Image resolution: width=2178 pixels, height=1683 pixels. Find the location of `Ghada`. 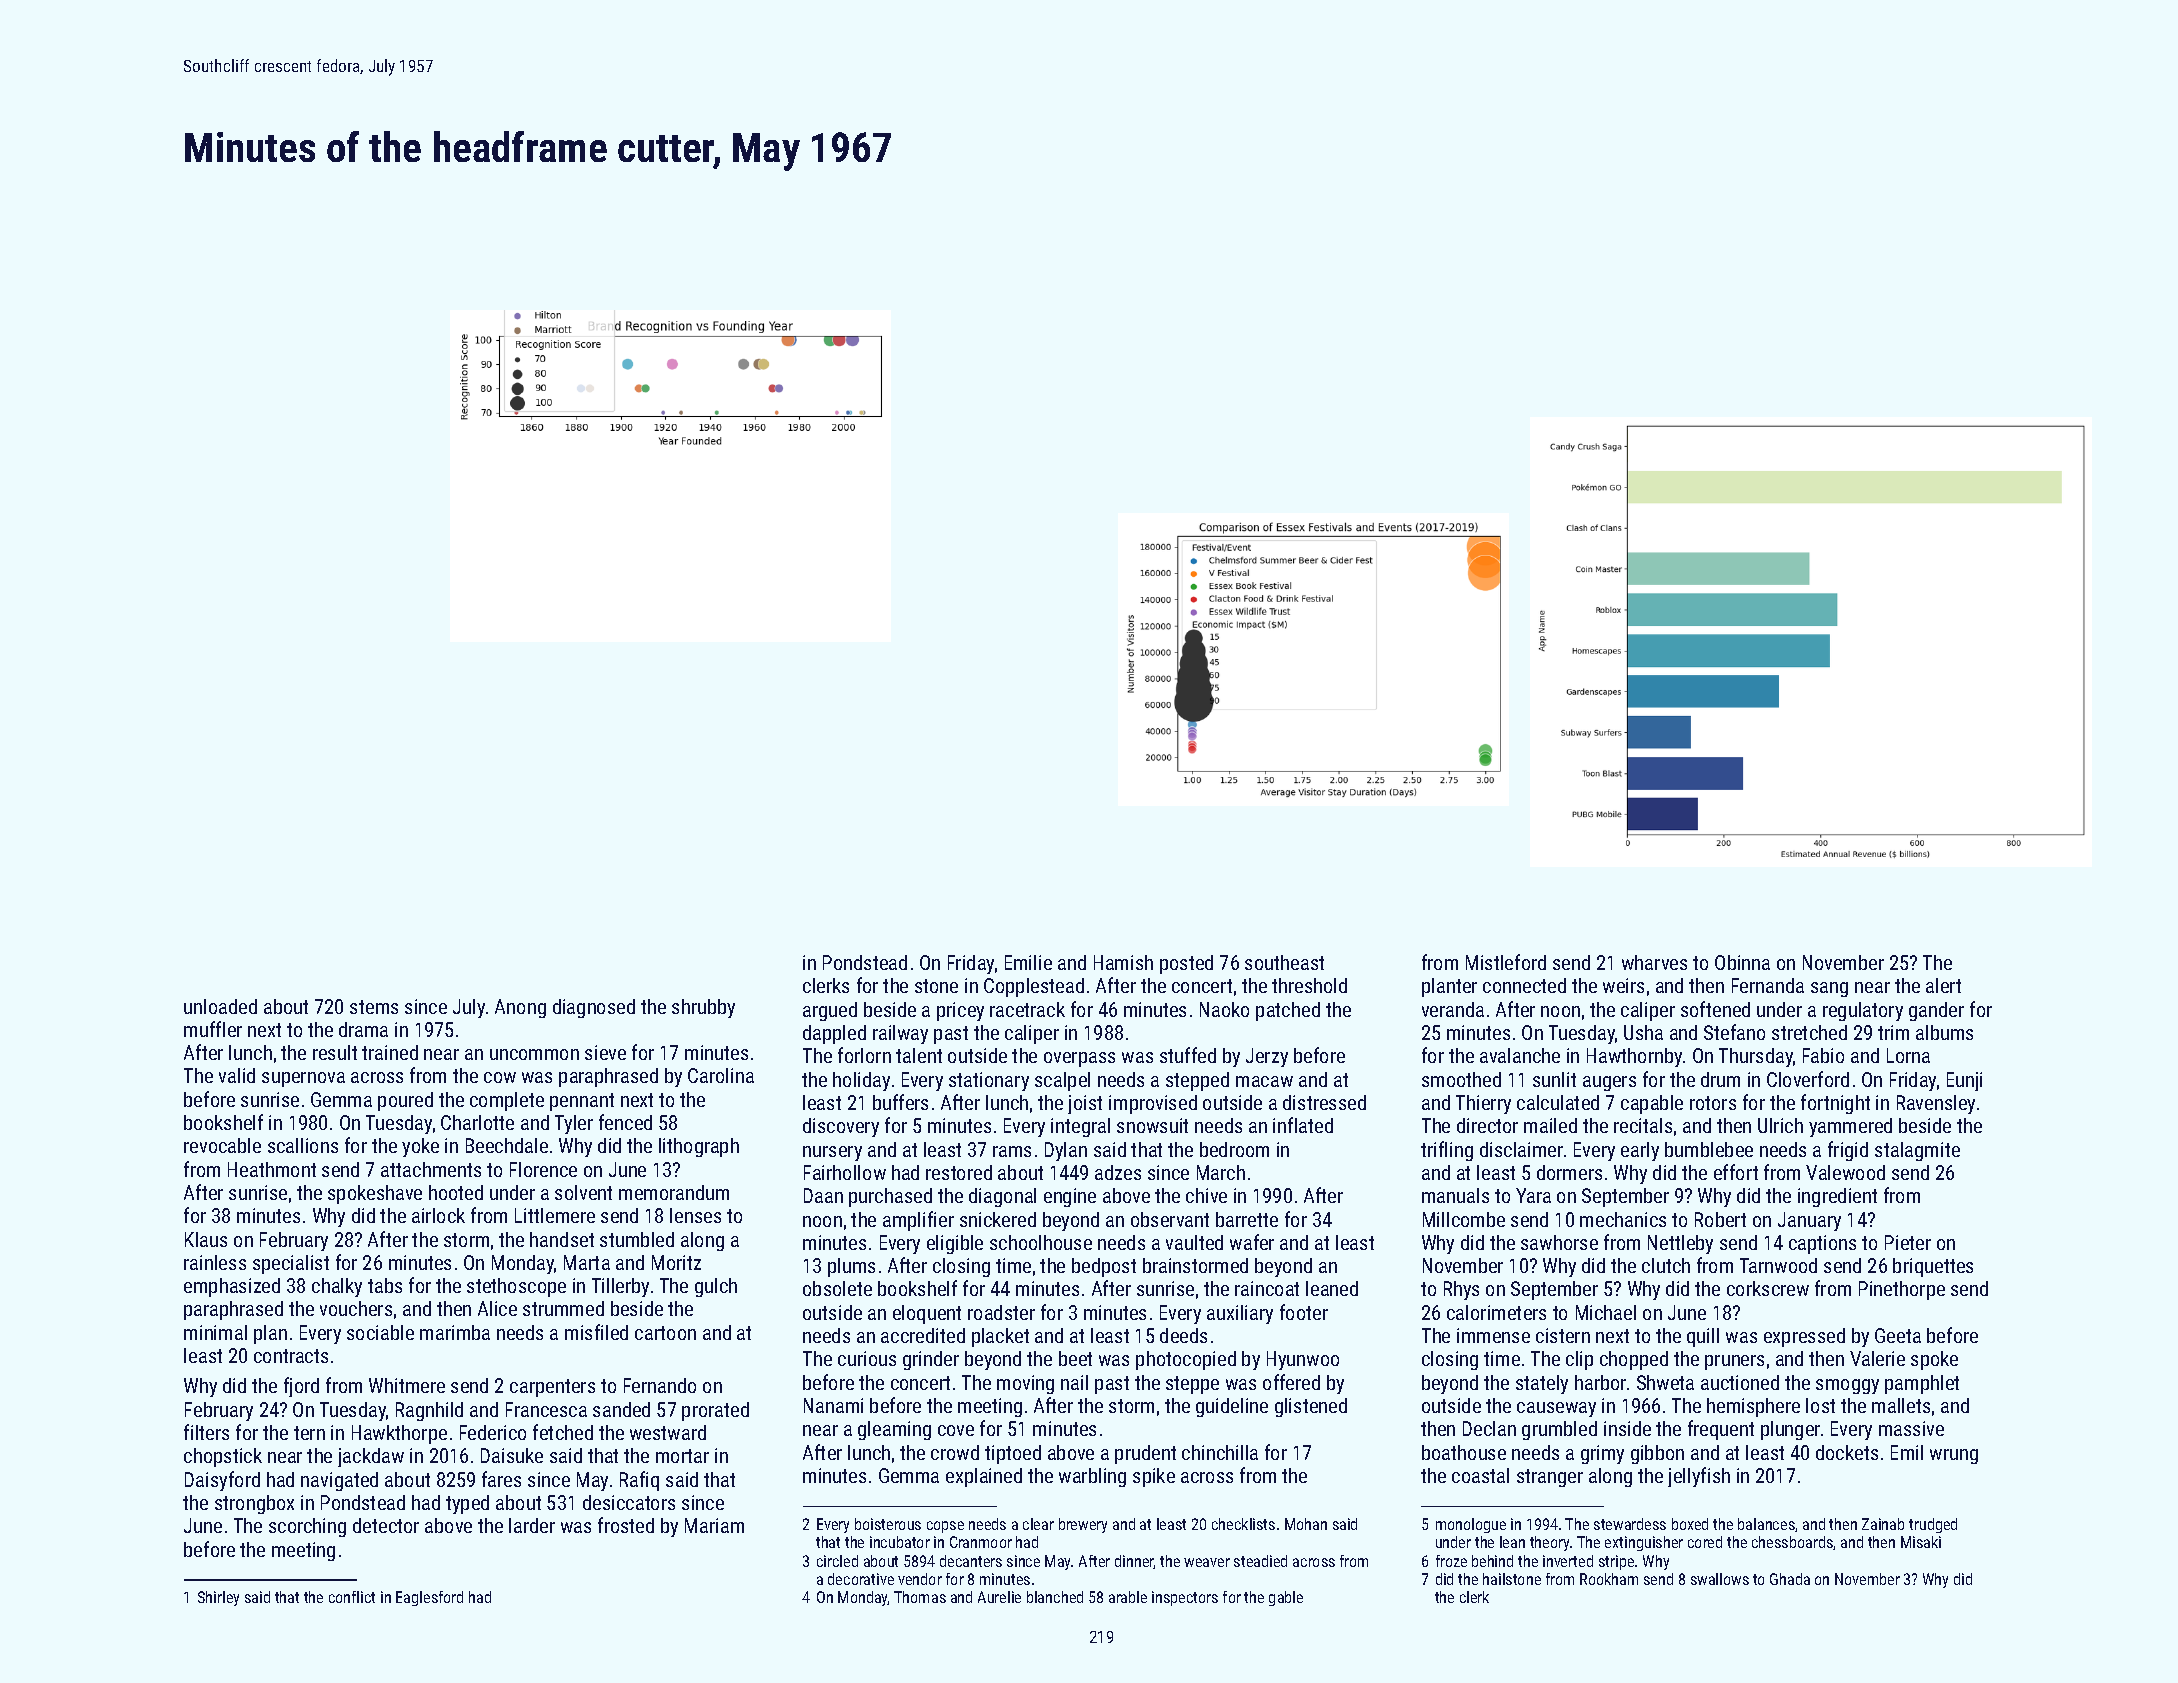

Ghada is located at coordinates (1790, 1579).
